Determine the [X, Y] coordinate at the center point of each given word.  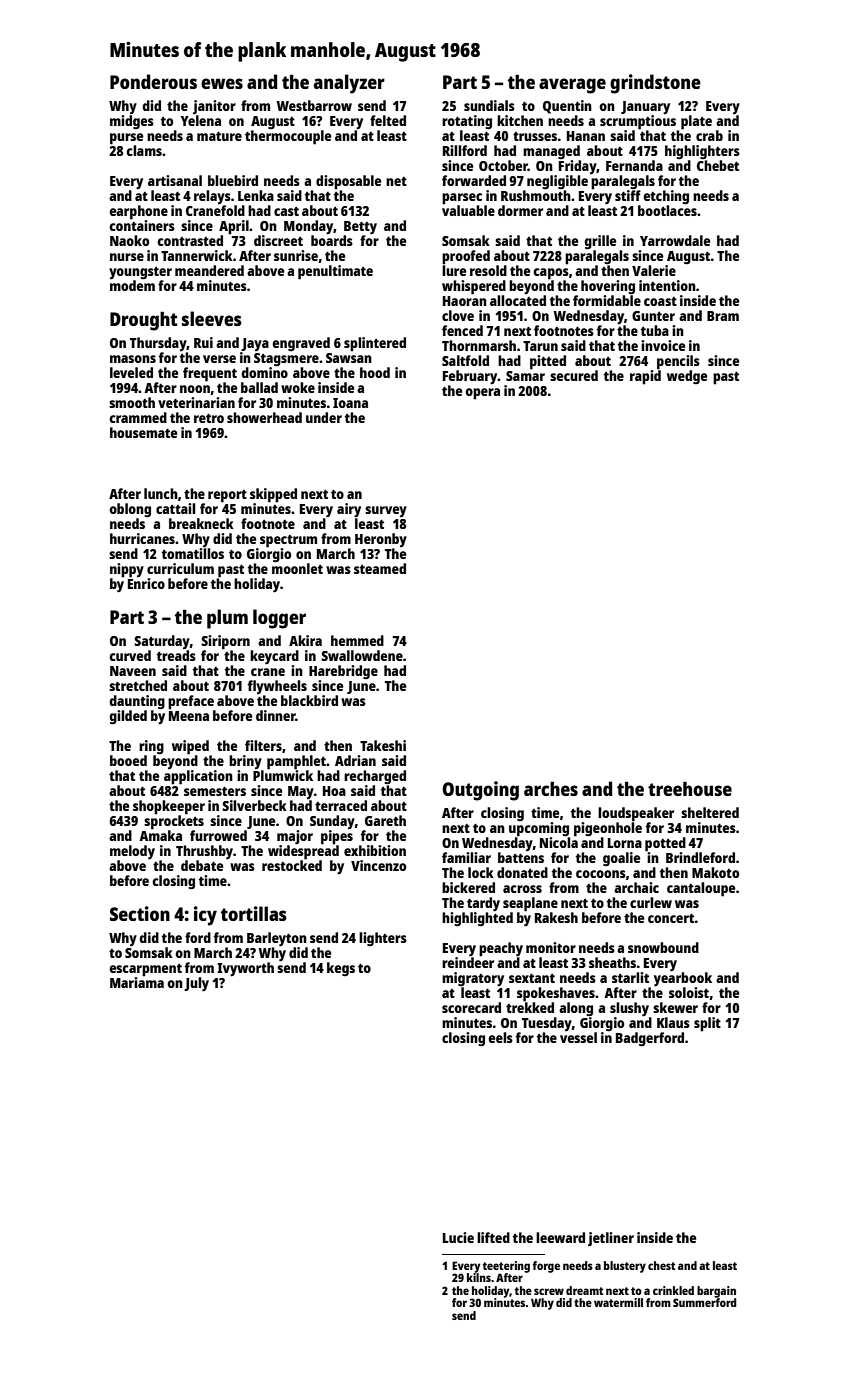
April [234, 227]
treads [176, 655]
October [503, 165]
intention [667, 285]
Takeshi [383, 745]
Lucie [458, 1237]
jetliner [611, 1239]
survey [386, 511]
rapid [645, 377]
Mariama [137, 982]
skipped [273, 495]
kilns [479, 1277]
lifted [493, 1237]
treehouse [690, 789]
